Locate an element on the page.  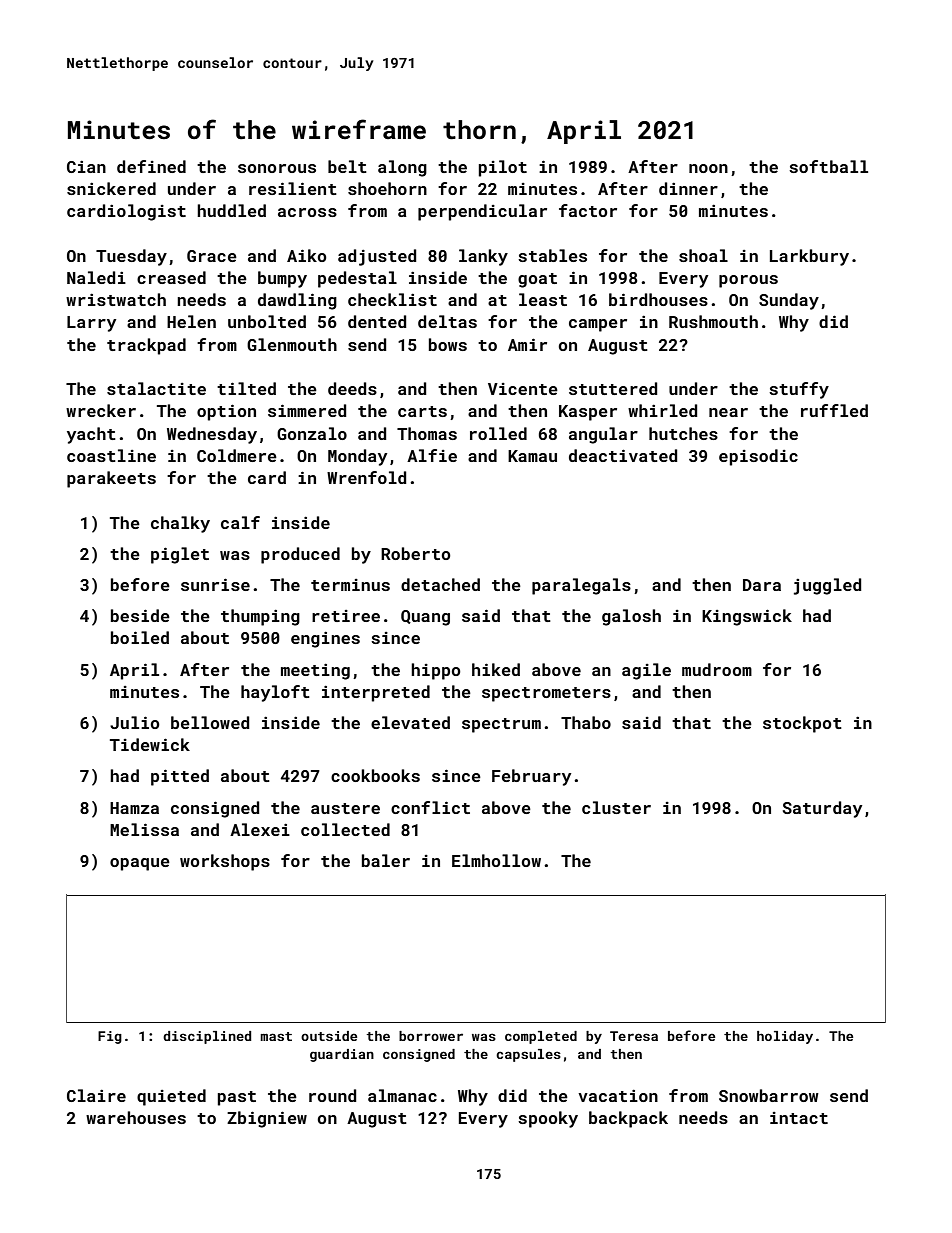
Zbigniew is located at coordinates (267, 1119).
